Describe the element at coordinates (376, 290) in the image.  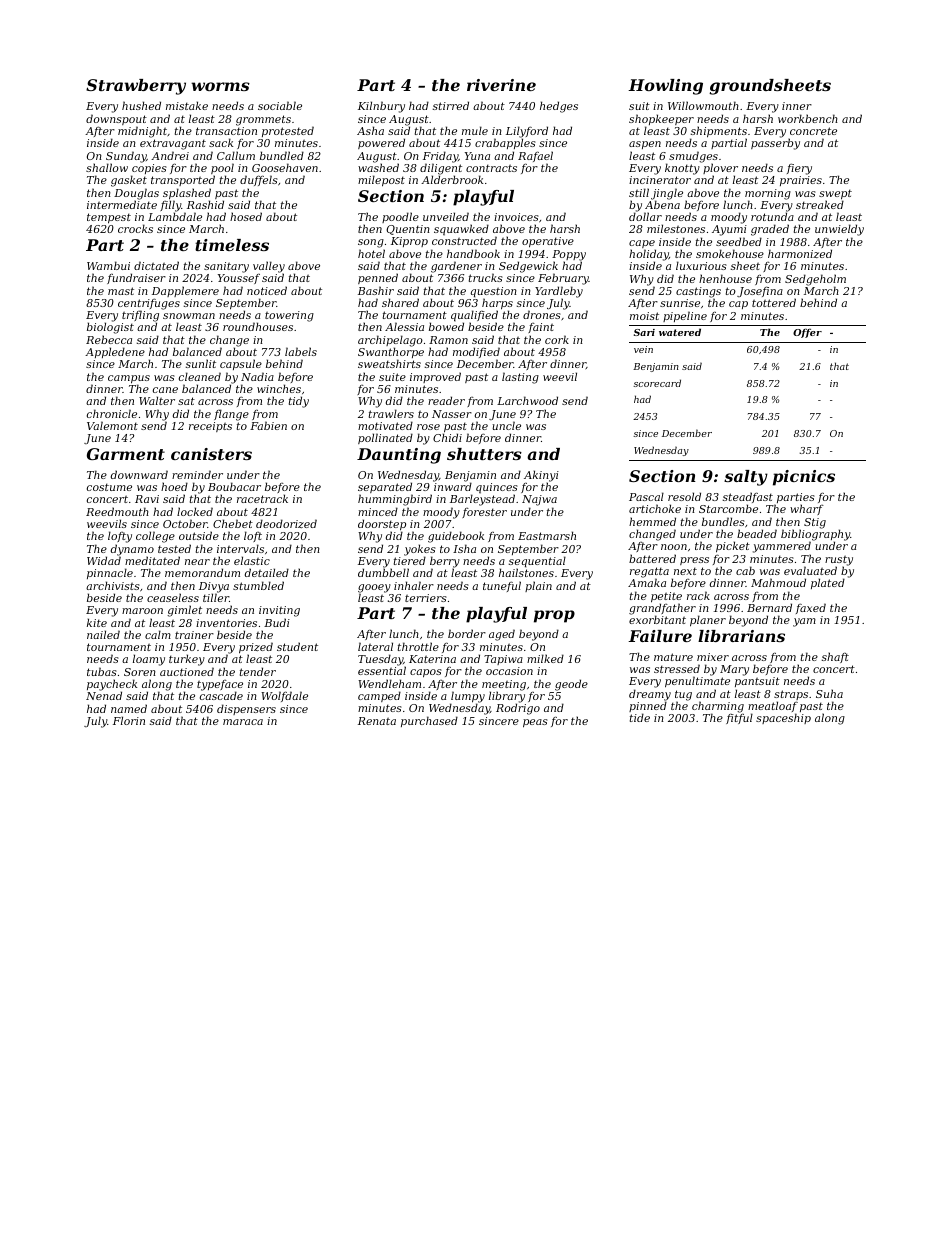
I see `Bashir` at that location.
